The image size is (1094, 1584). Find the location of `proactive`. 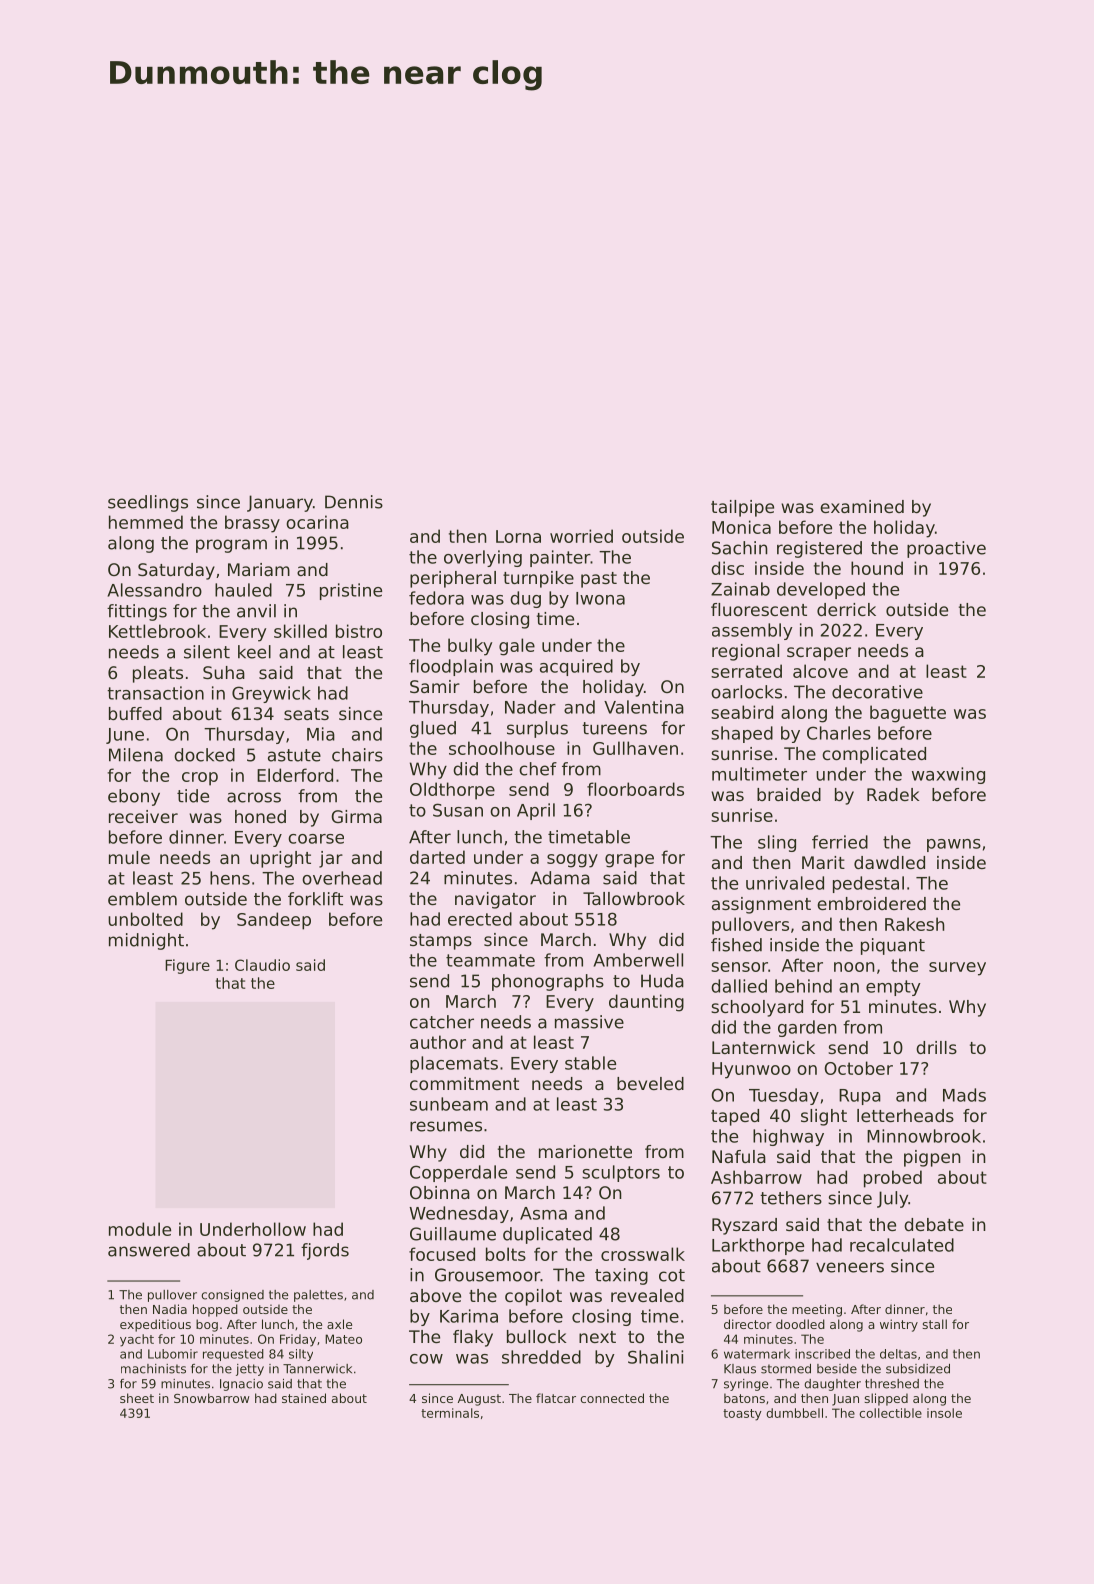

proactive is located at coordinates (946, 549).
